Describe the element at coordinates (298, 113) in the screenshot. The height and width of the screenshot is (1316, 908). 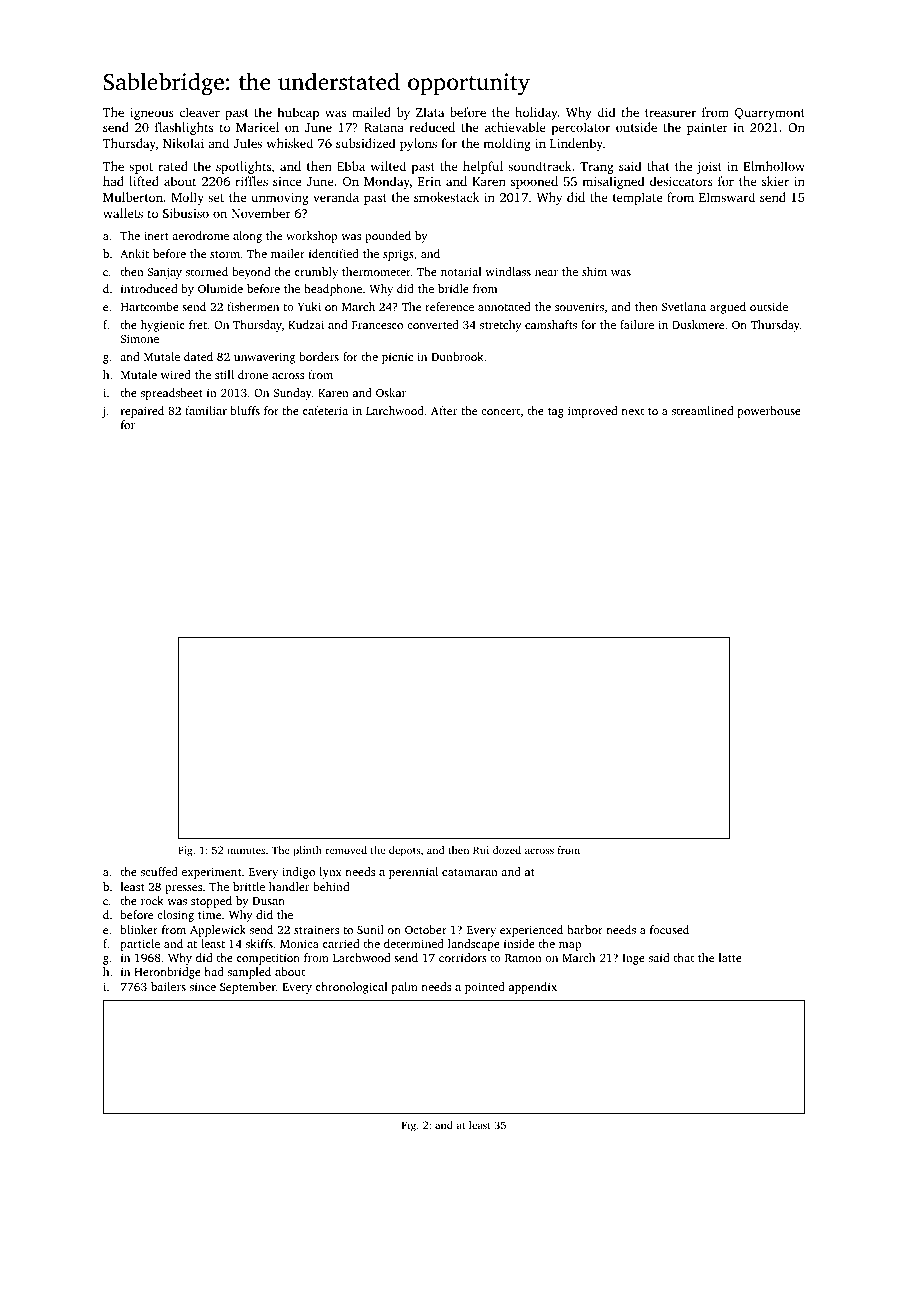
I see `hubcap` at that location.
